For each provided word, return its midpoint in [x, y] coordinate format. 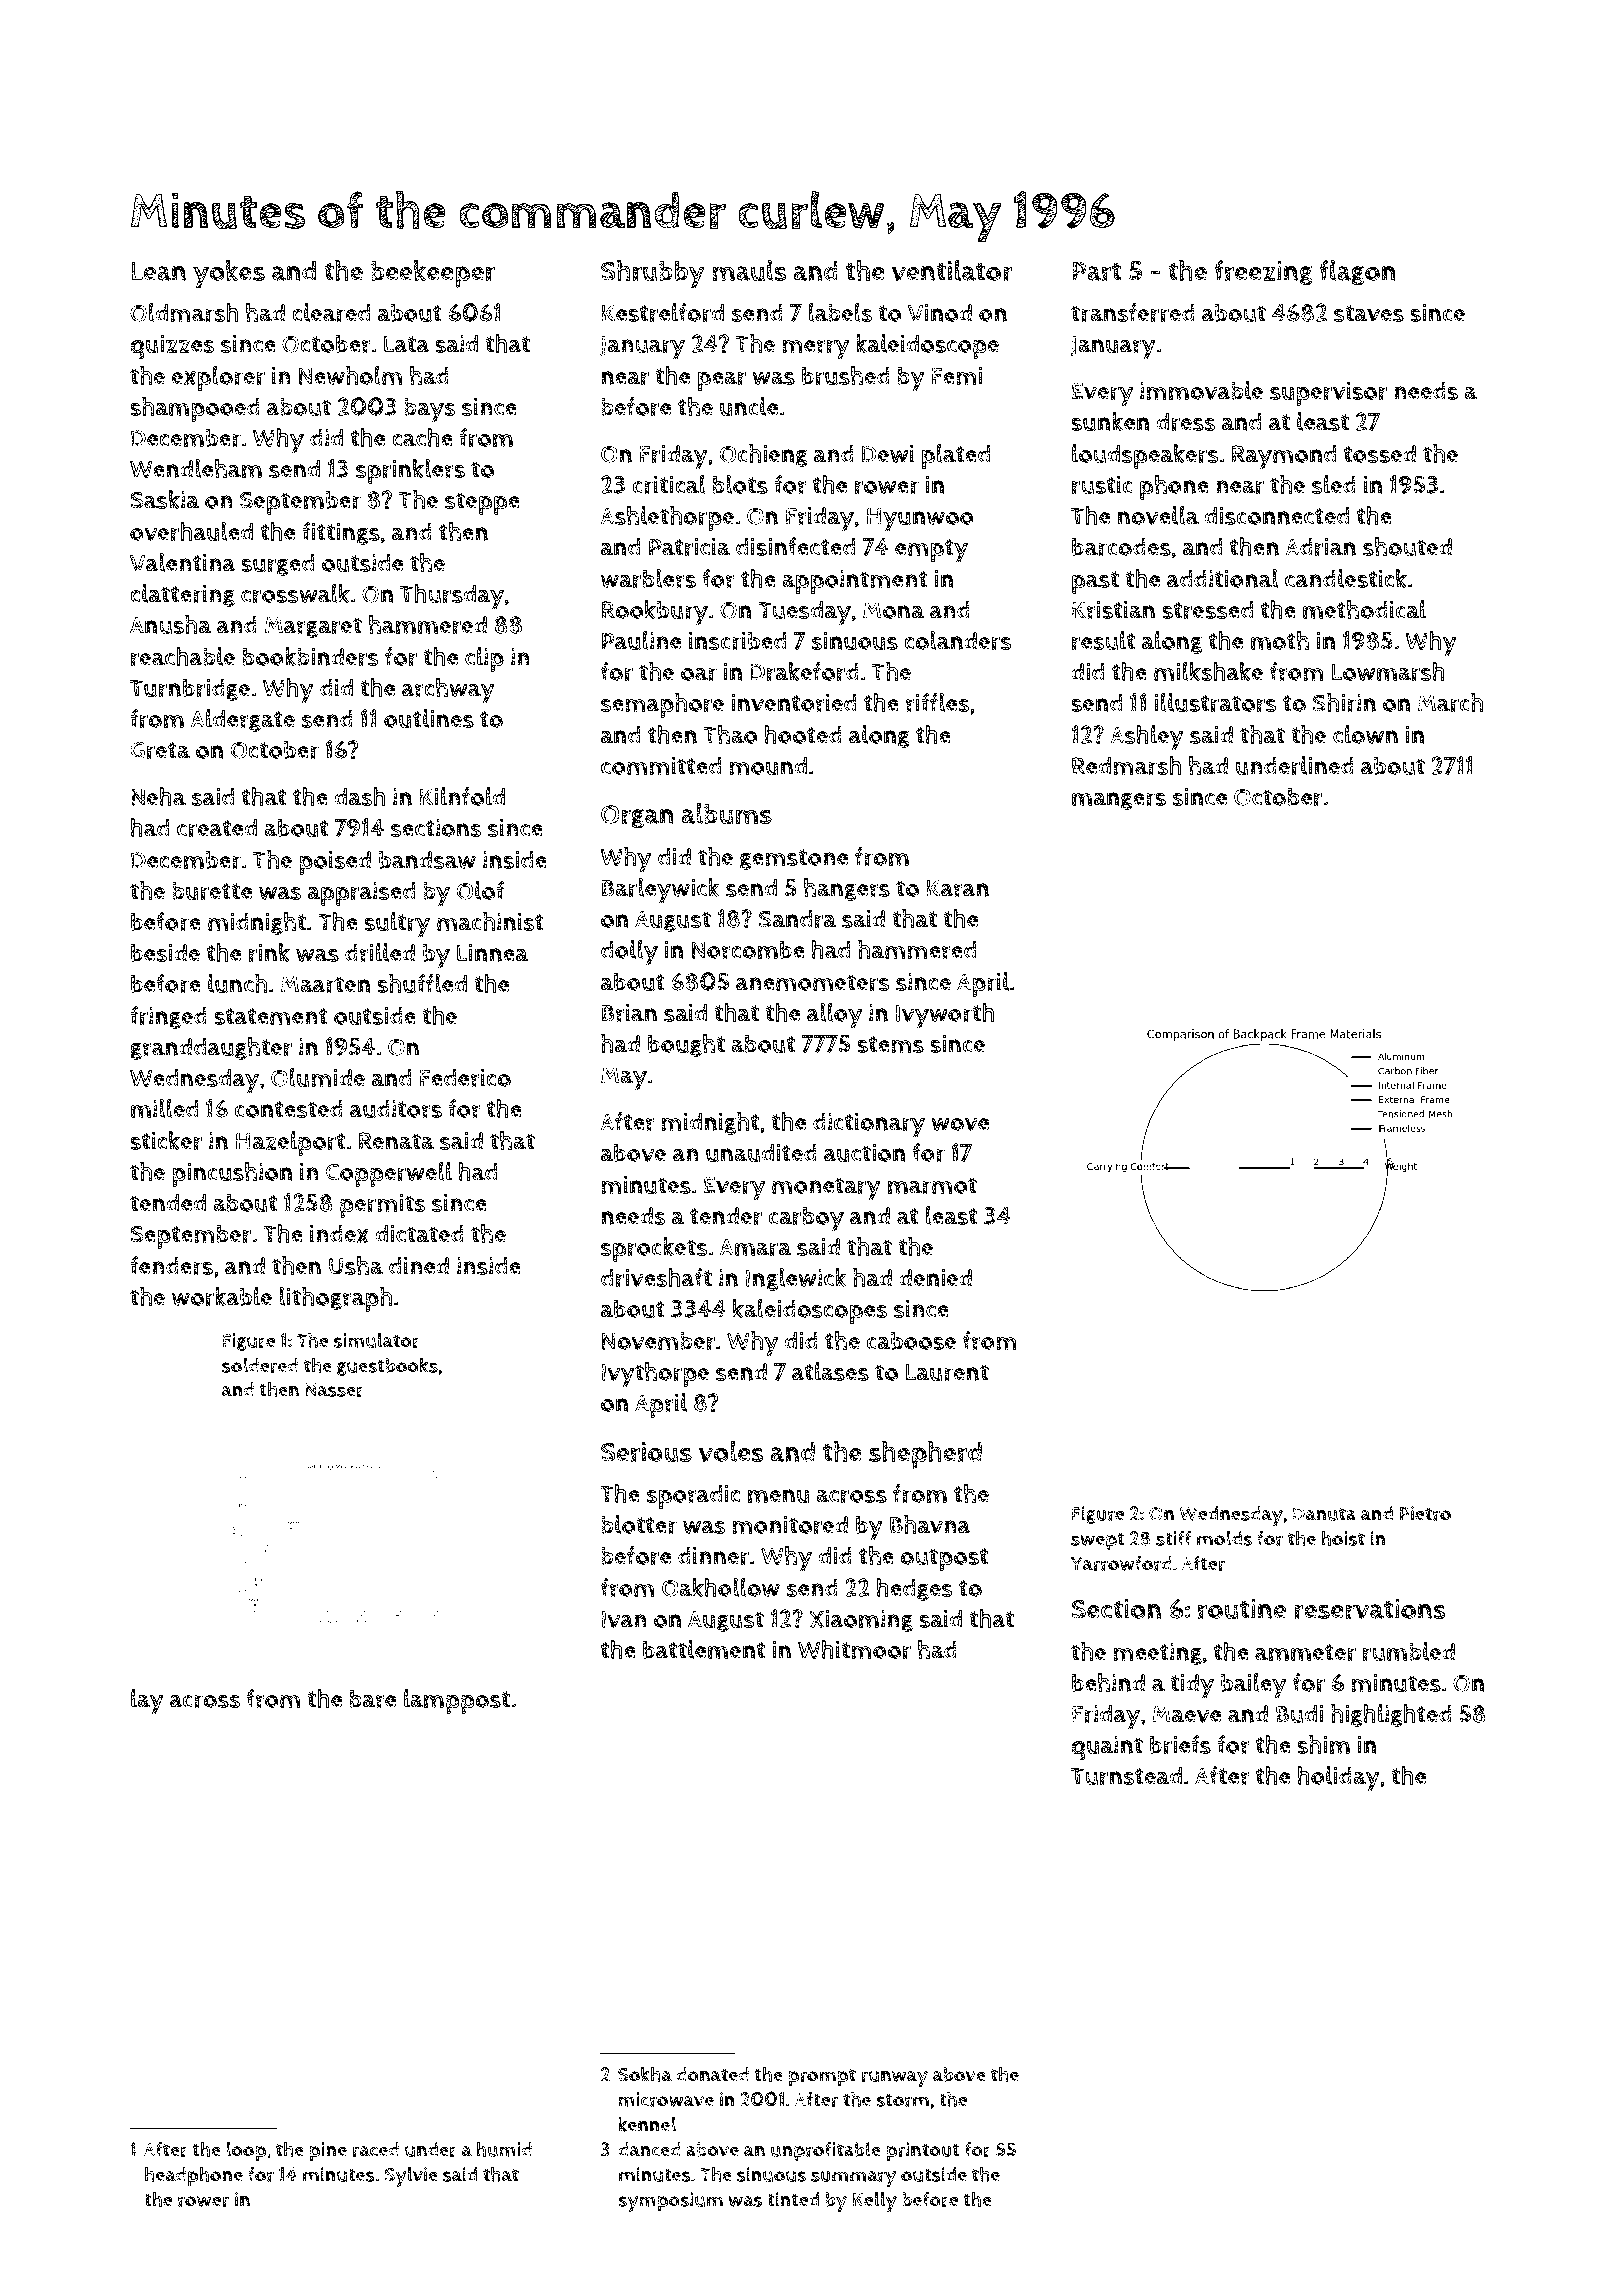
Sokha [645, 2074]
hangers [847, 889]
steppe [482, 503]
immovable [1201, 390]
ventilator [952, 271]
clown [1365, 734]
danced [649, 2149]
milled [164, 1108]
